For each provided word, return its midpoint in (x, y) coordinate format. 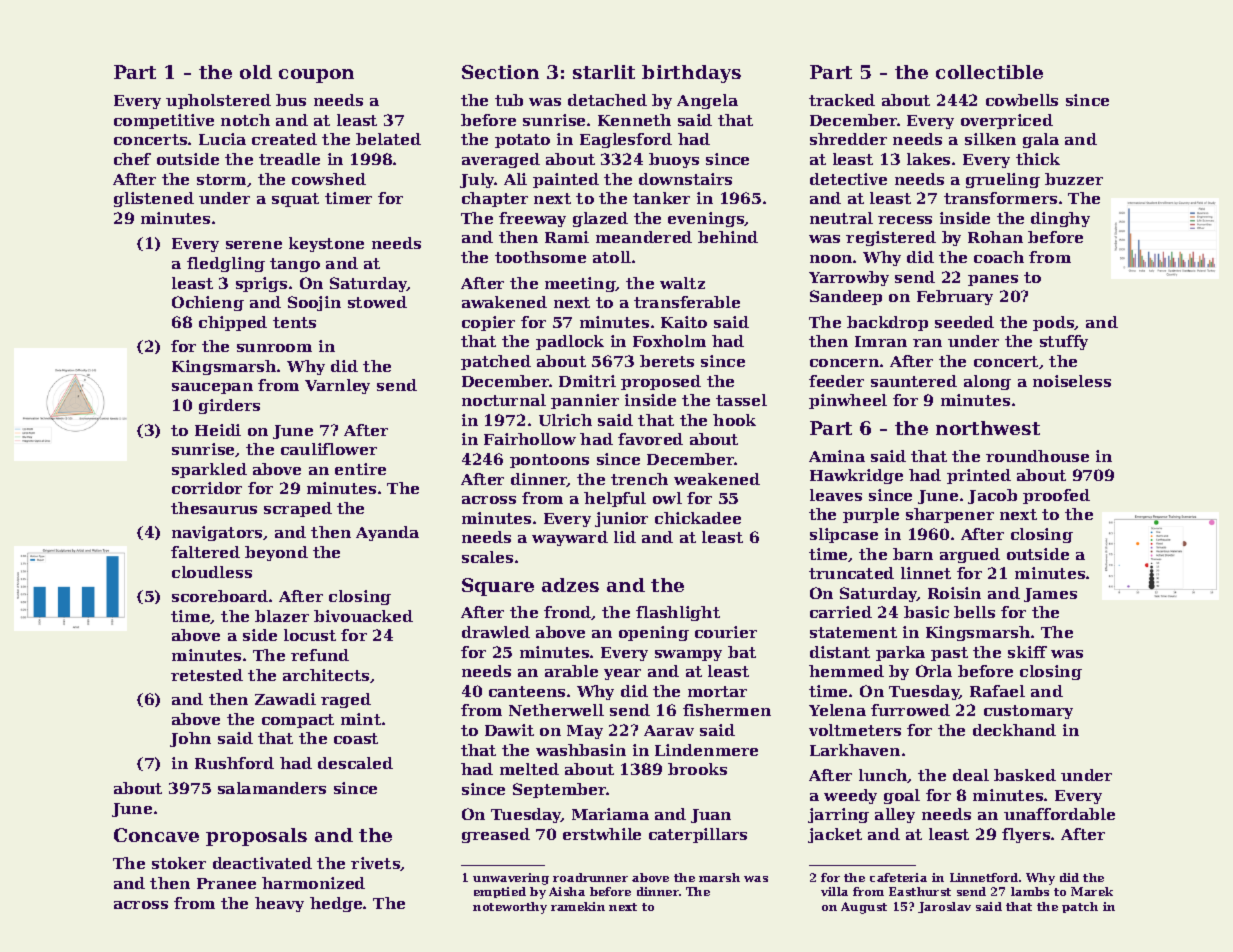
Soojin (314, 303)
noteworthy (510, 908)
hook (734, 420)
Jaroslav (944, 907)
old (256, 72)
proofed (1056, 496)
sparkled (209, 470)
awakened (504, 302)
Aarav (669, 730)
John (190, 739)
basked (1025, 775)
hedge (336, 904)
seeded (964, 322)
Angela (707, 101)
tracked (842, 100)
